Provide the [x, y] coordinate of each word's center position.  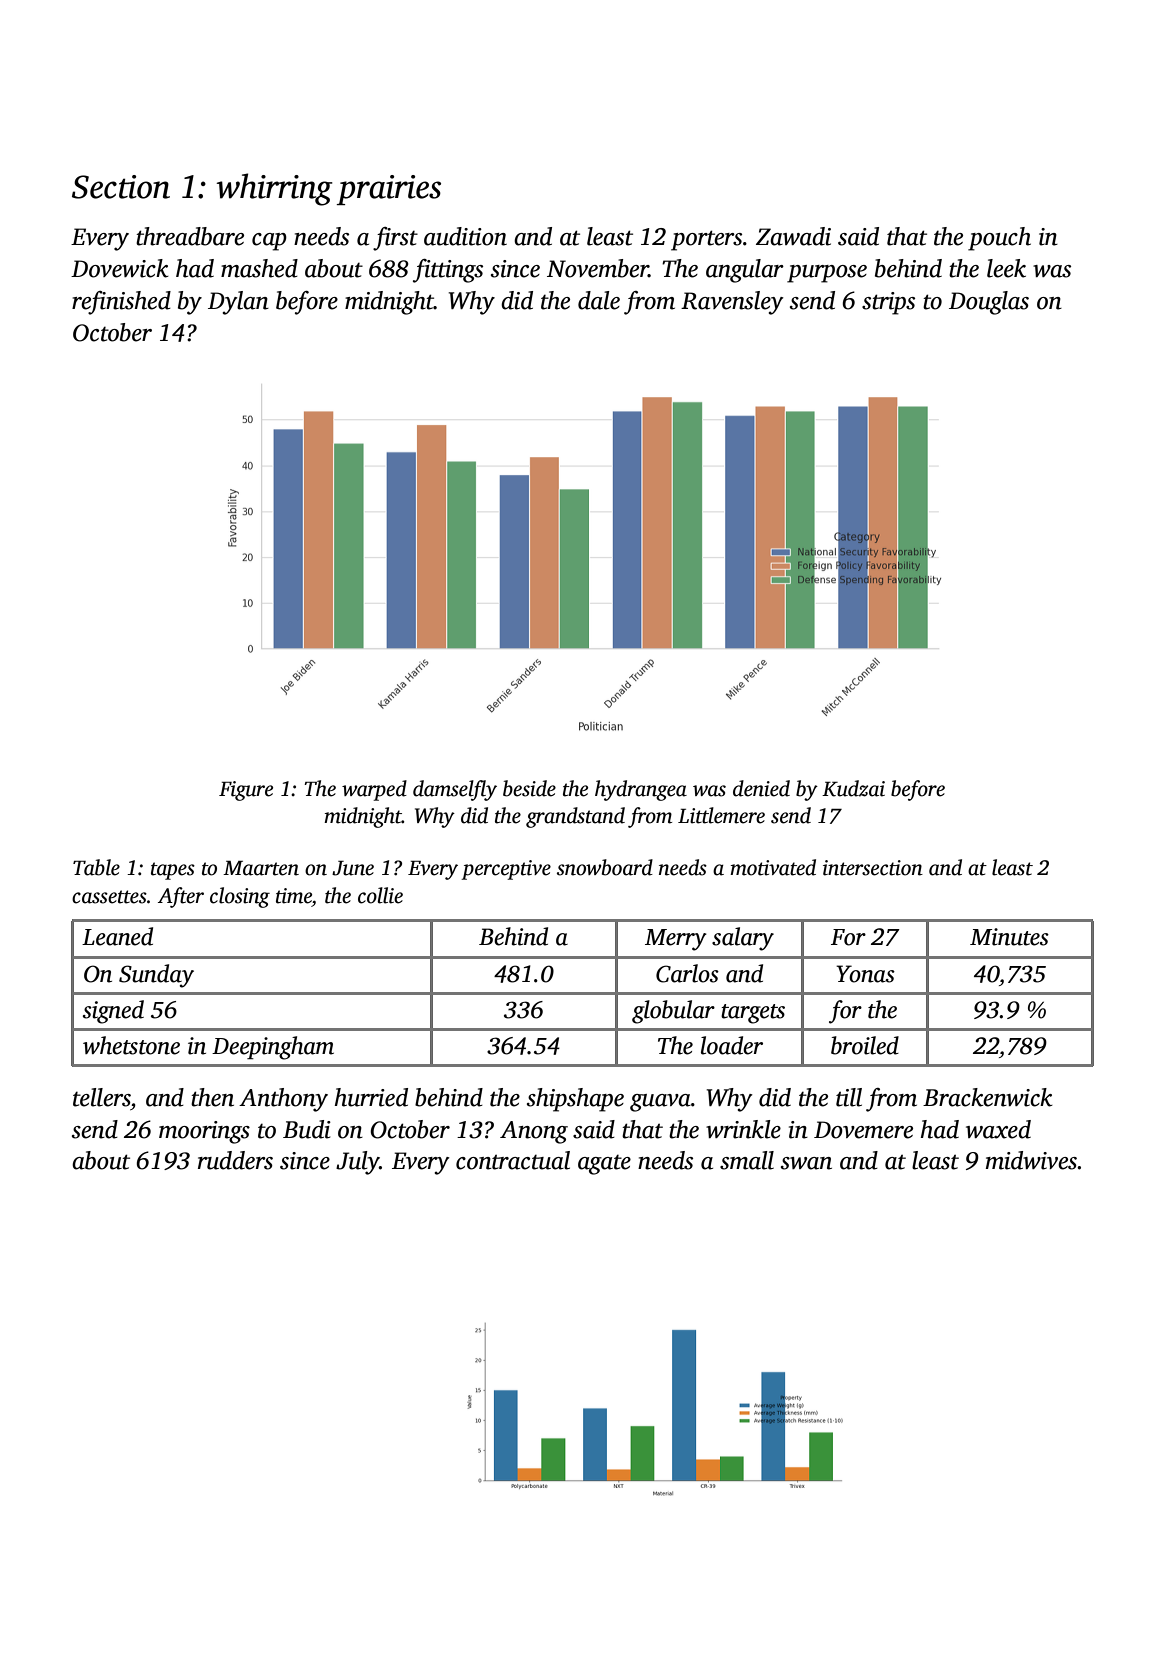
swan [806, 1163]
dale [599, 300]
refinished [121, 303]
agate [604, 1165]
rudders [235, 1160]
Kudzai [853, 788]
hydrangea [641, 790]
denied [761, 788]
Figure [246, 791]
